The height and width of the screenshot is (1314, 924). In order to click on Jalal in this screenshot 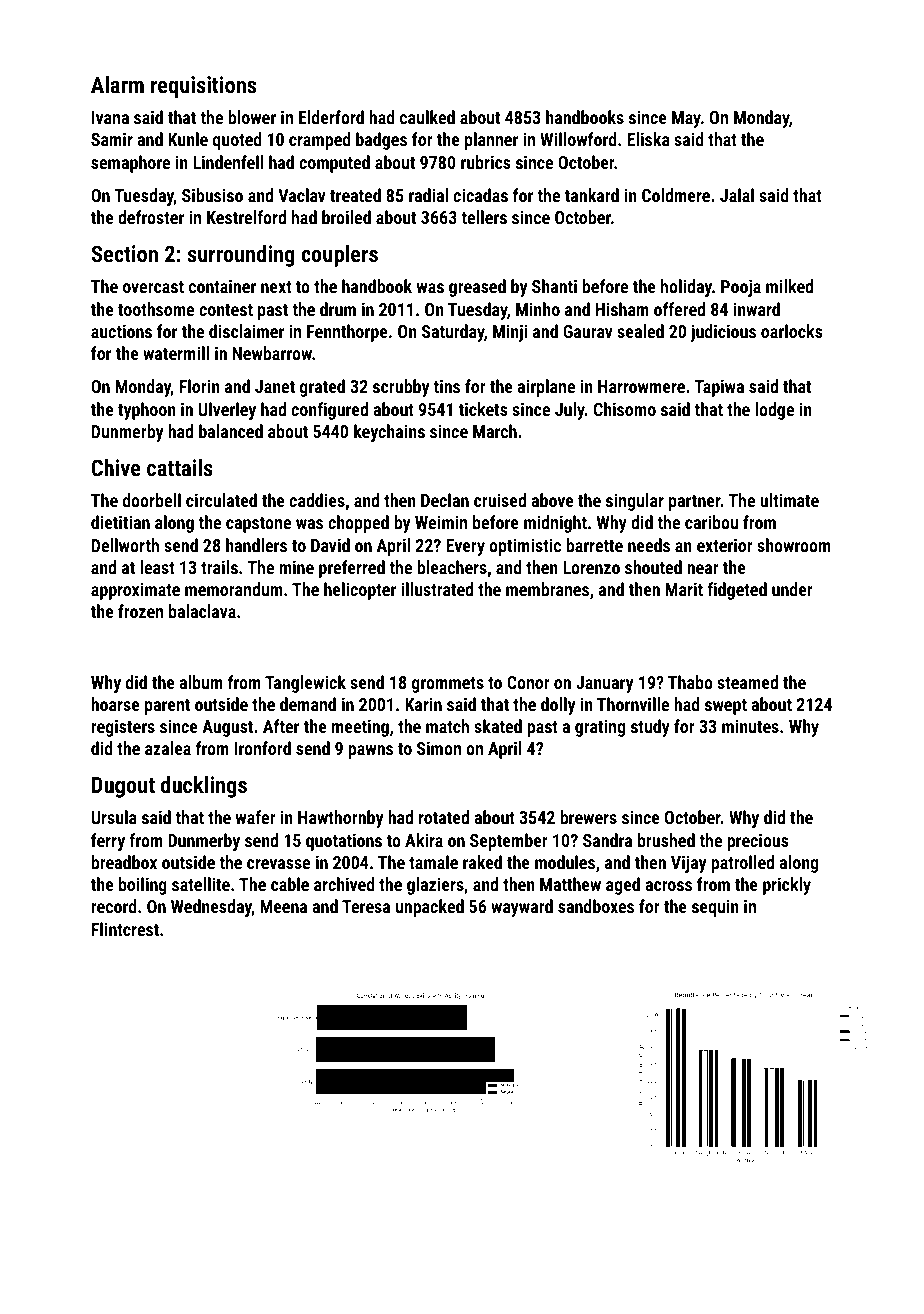, I will do `click(737, 195)`.
